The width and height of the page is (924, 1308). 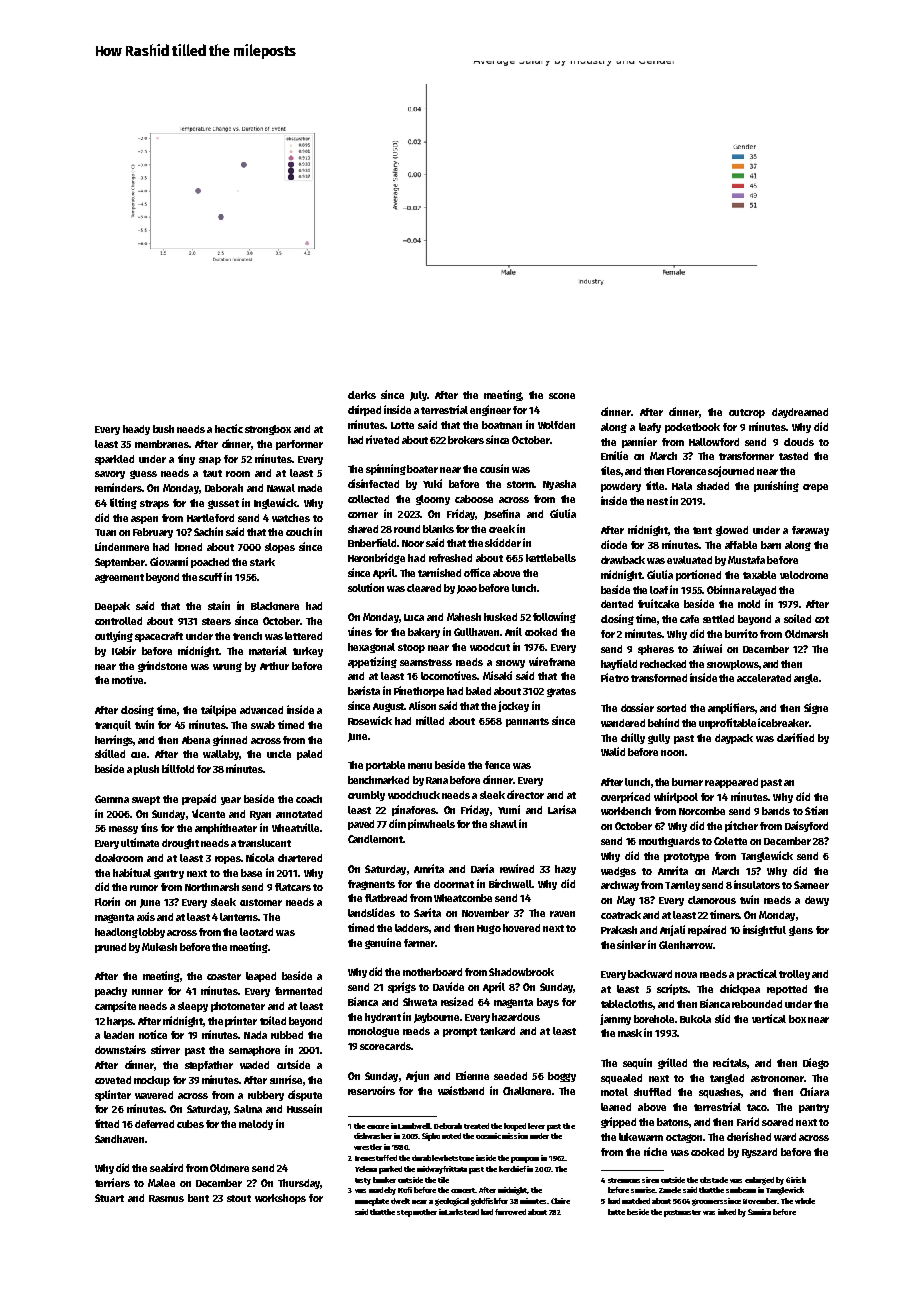 What do you see at coordinates (815, 488) in the page?
I see `crepe` at bounding box center [815, 488].
